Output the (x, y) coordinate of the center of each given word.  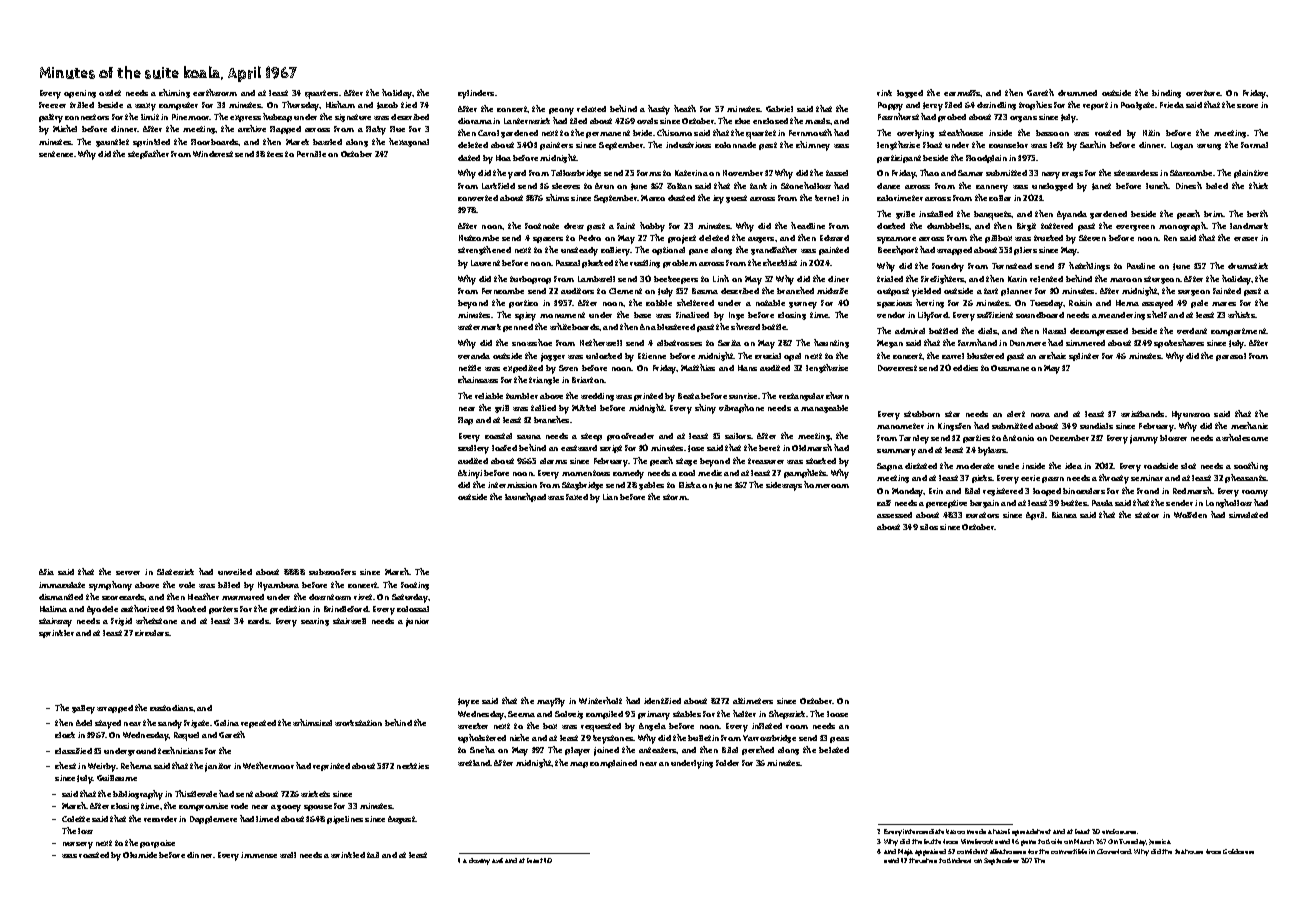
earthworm (215, 92)
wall (288, 855)
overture (1203, 93)
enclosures (1119, 831)
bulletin (703, 738)
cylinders (476, 94)
